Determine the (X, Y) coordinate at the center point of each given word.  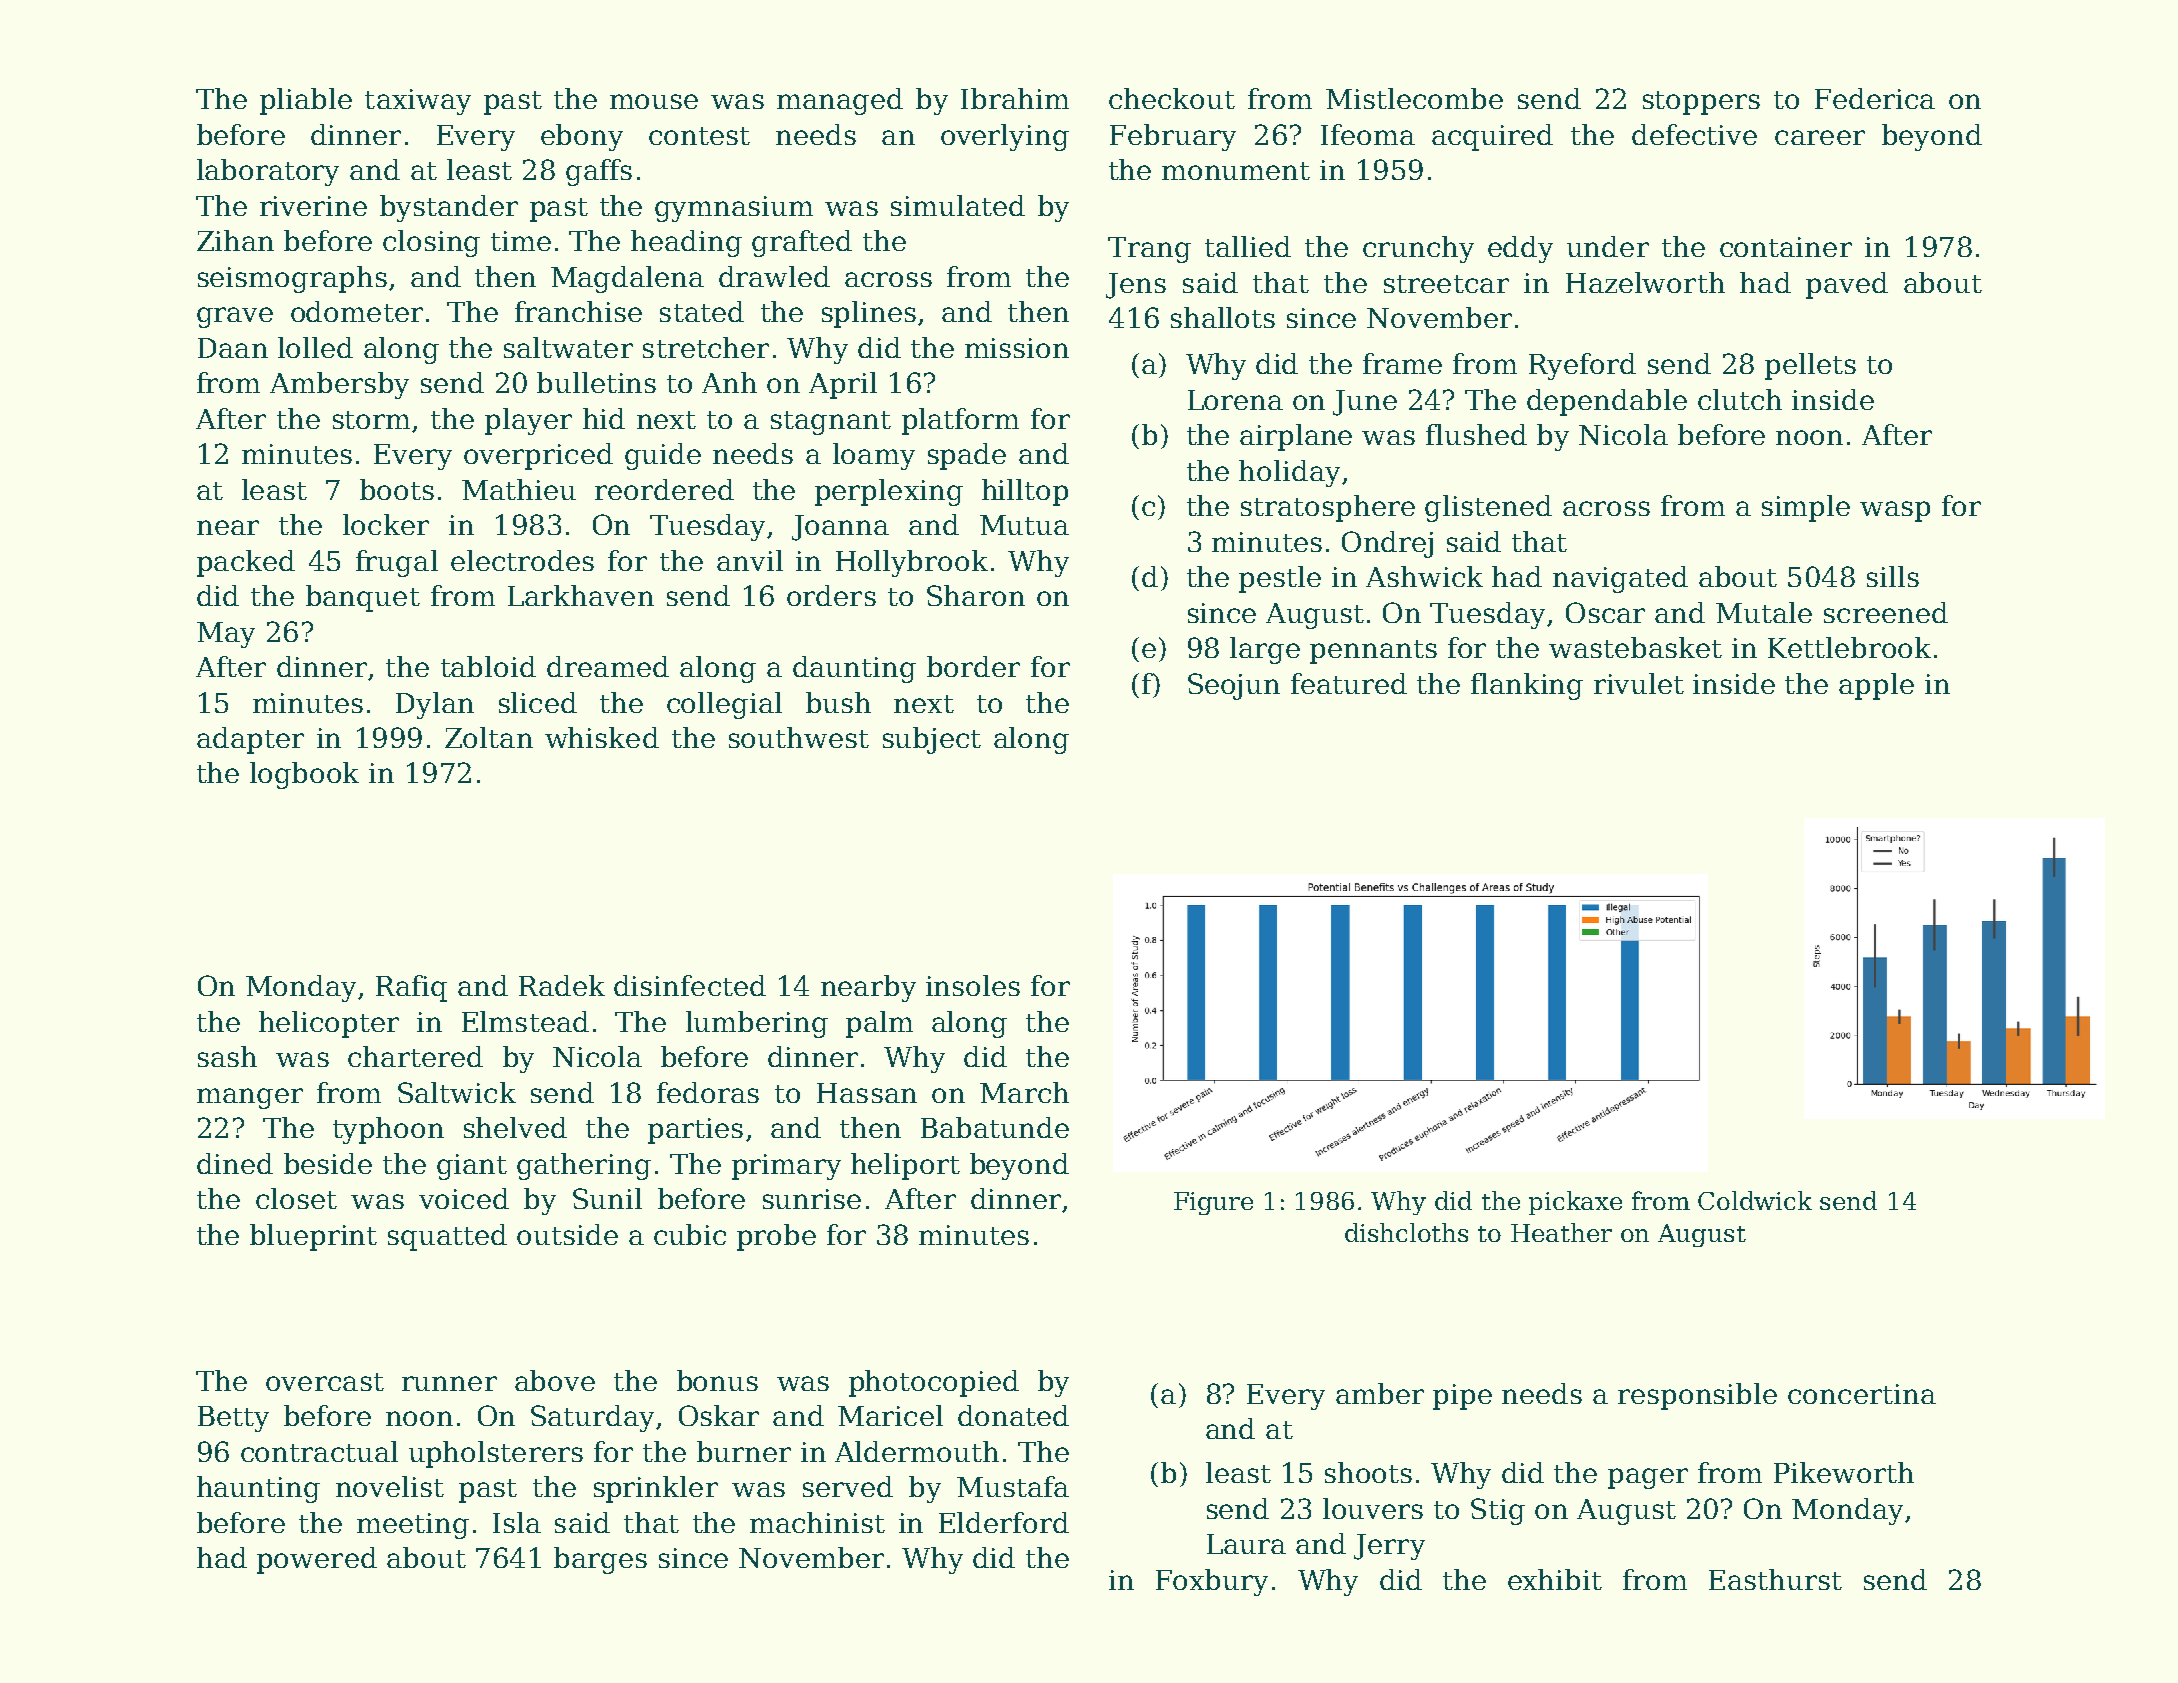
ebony (582, 137)
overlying (1005, 137)
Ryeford (1582, 366)
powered (317, 1560)
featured (1349, 683)
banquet (363, 598)
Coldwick (1755, 1200)
